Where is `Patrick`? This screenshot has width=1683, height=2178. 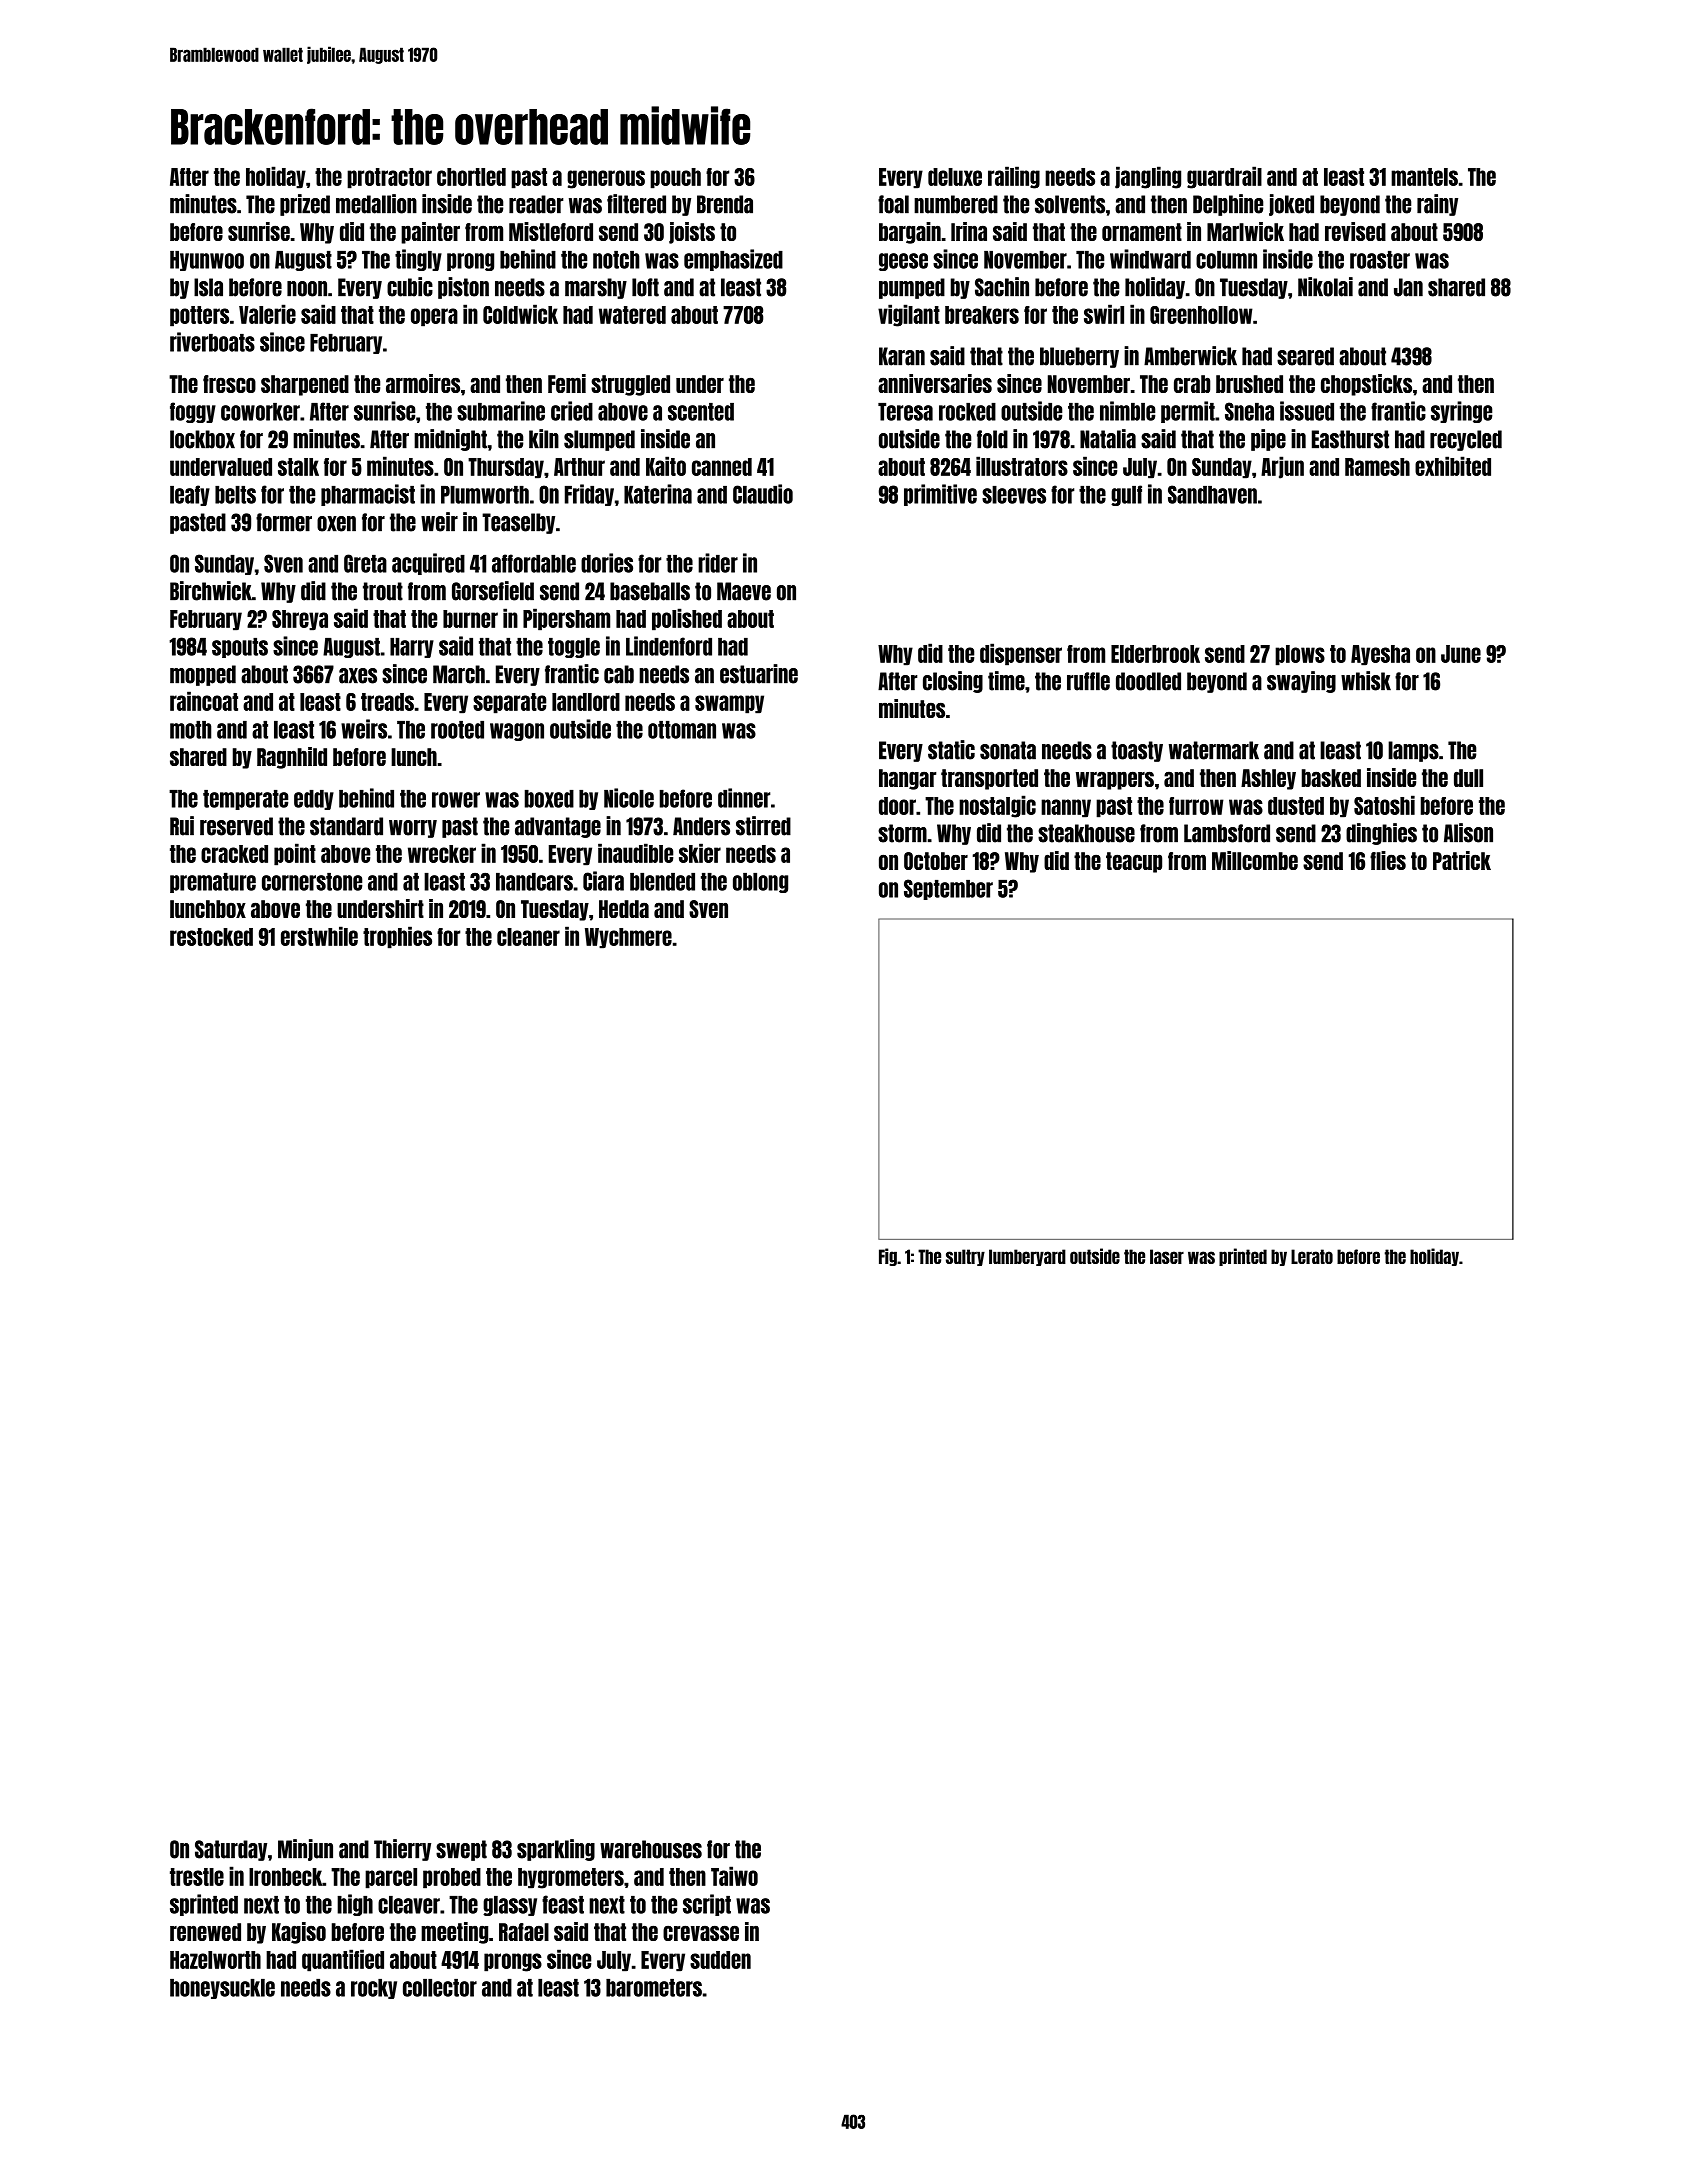 Patrick is located at coordinates (1462, 860).
